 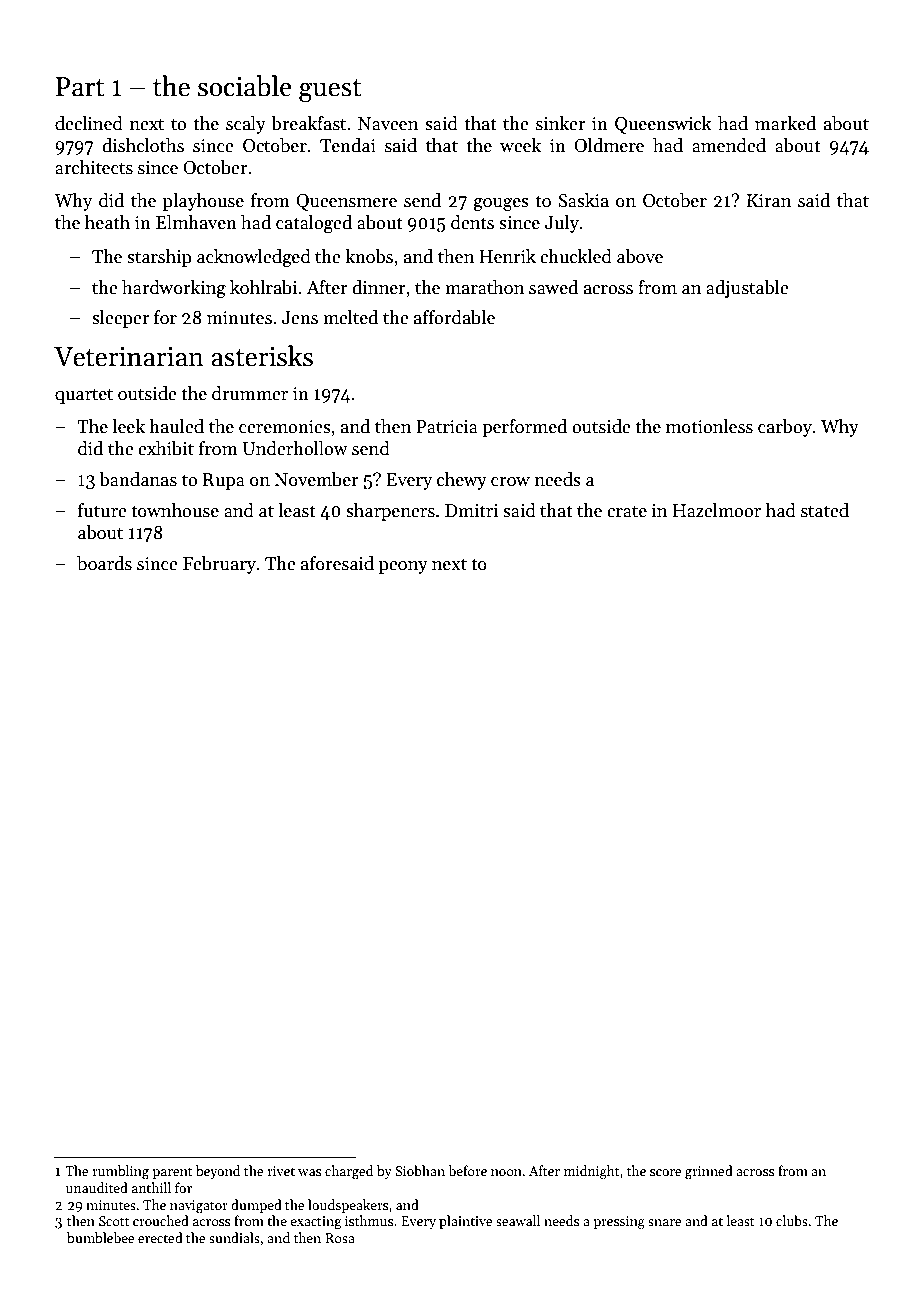 What do you see at coordinates (592, 1172) in the image?
I see `midnight` at bounding box center [592, 1172].
